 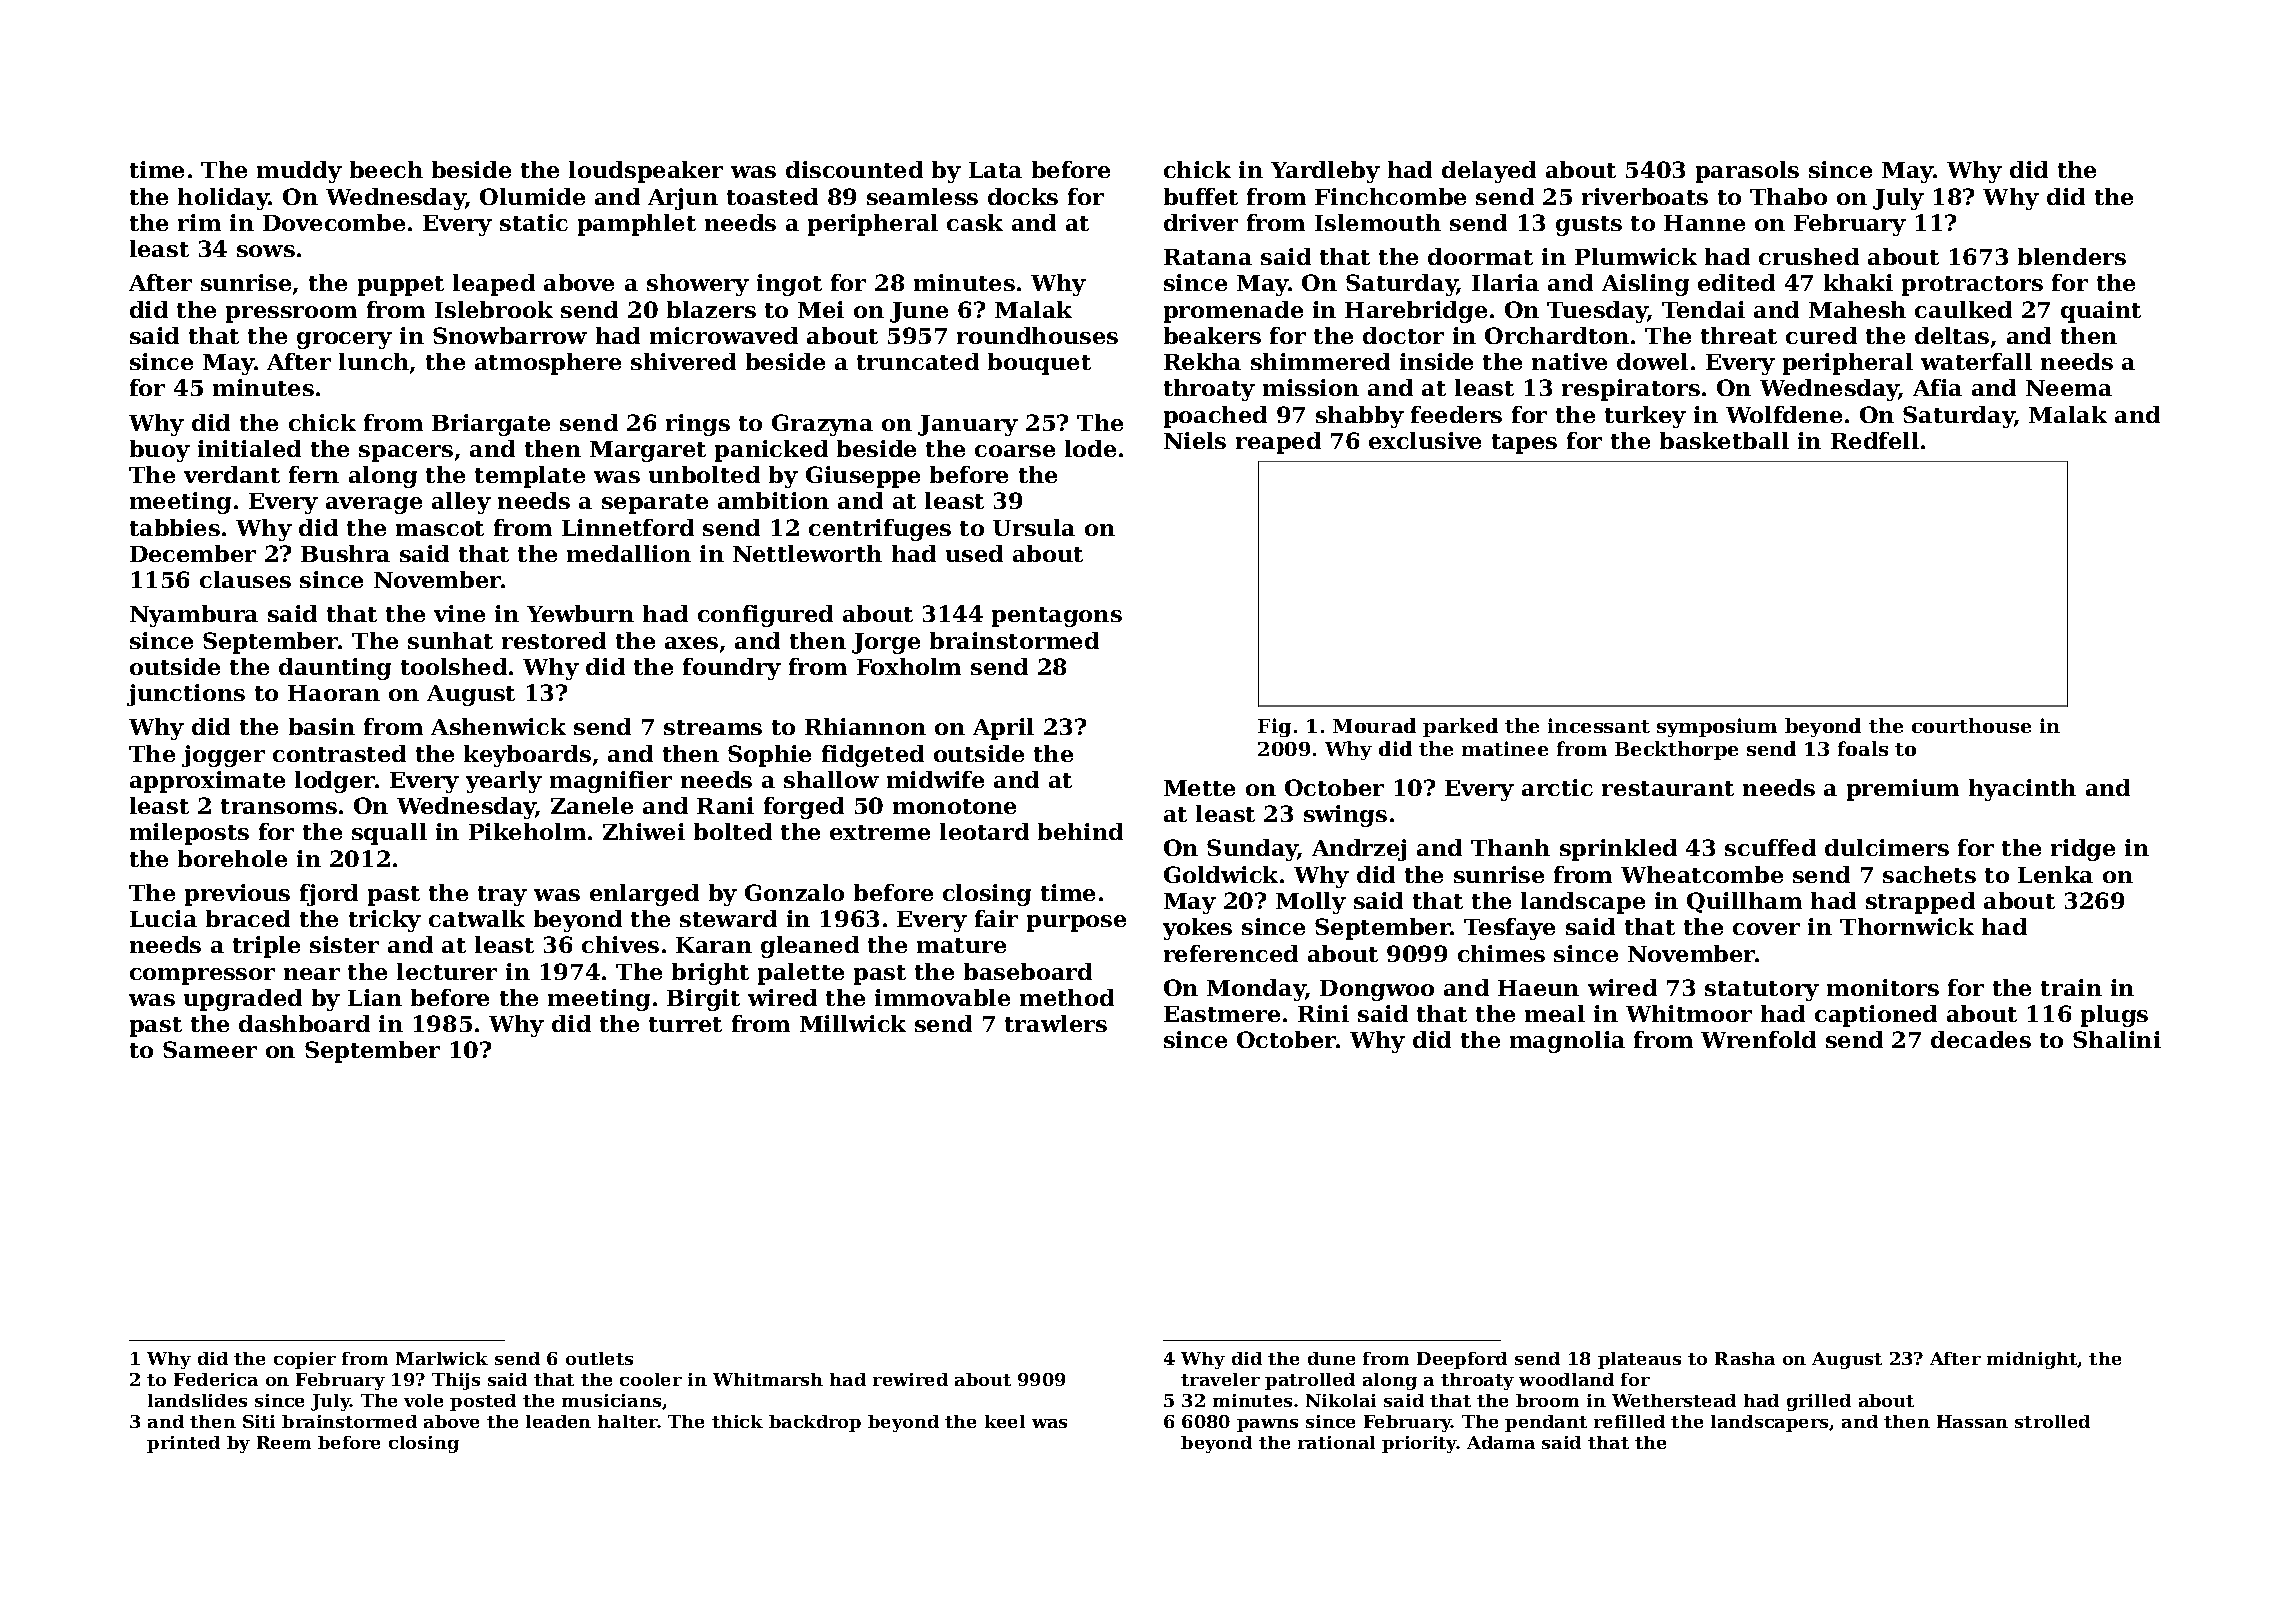 I want to click on Sameer, so click(x=210, y=1049).
